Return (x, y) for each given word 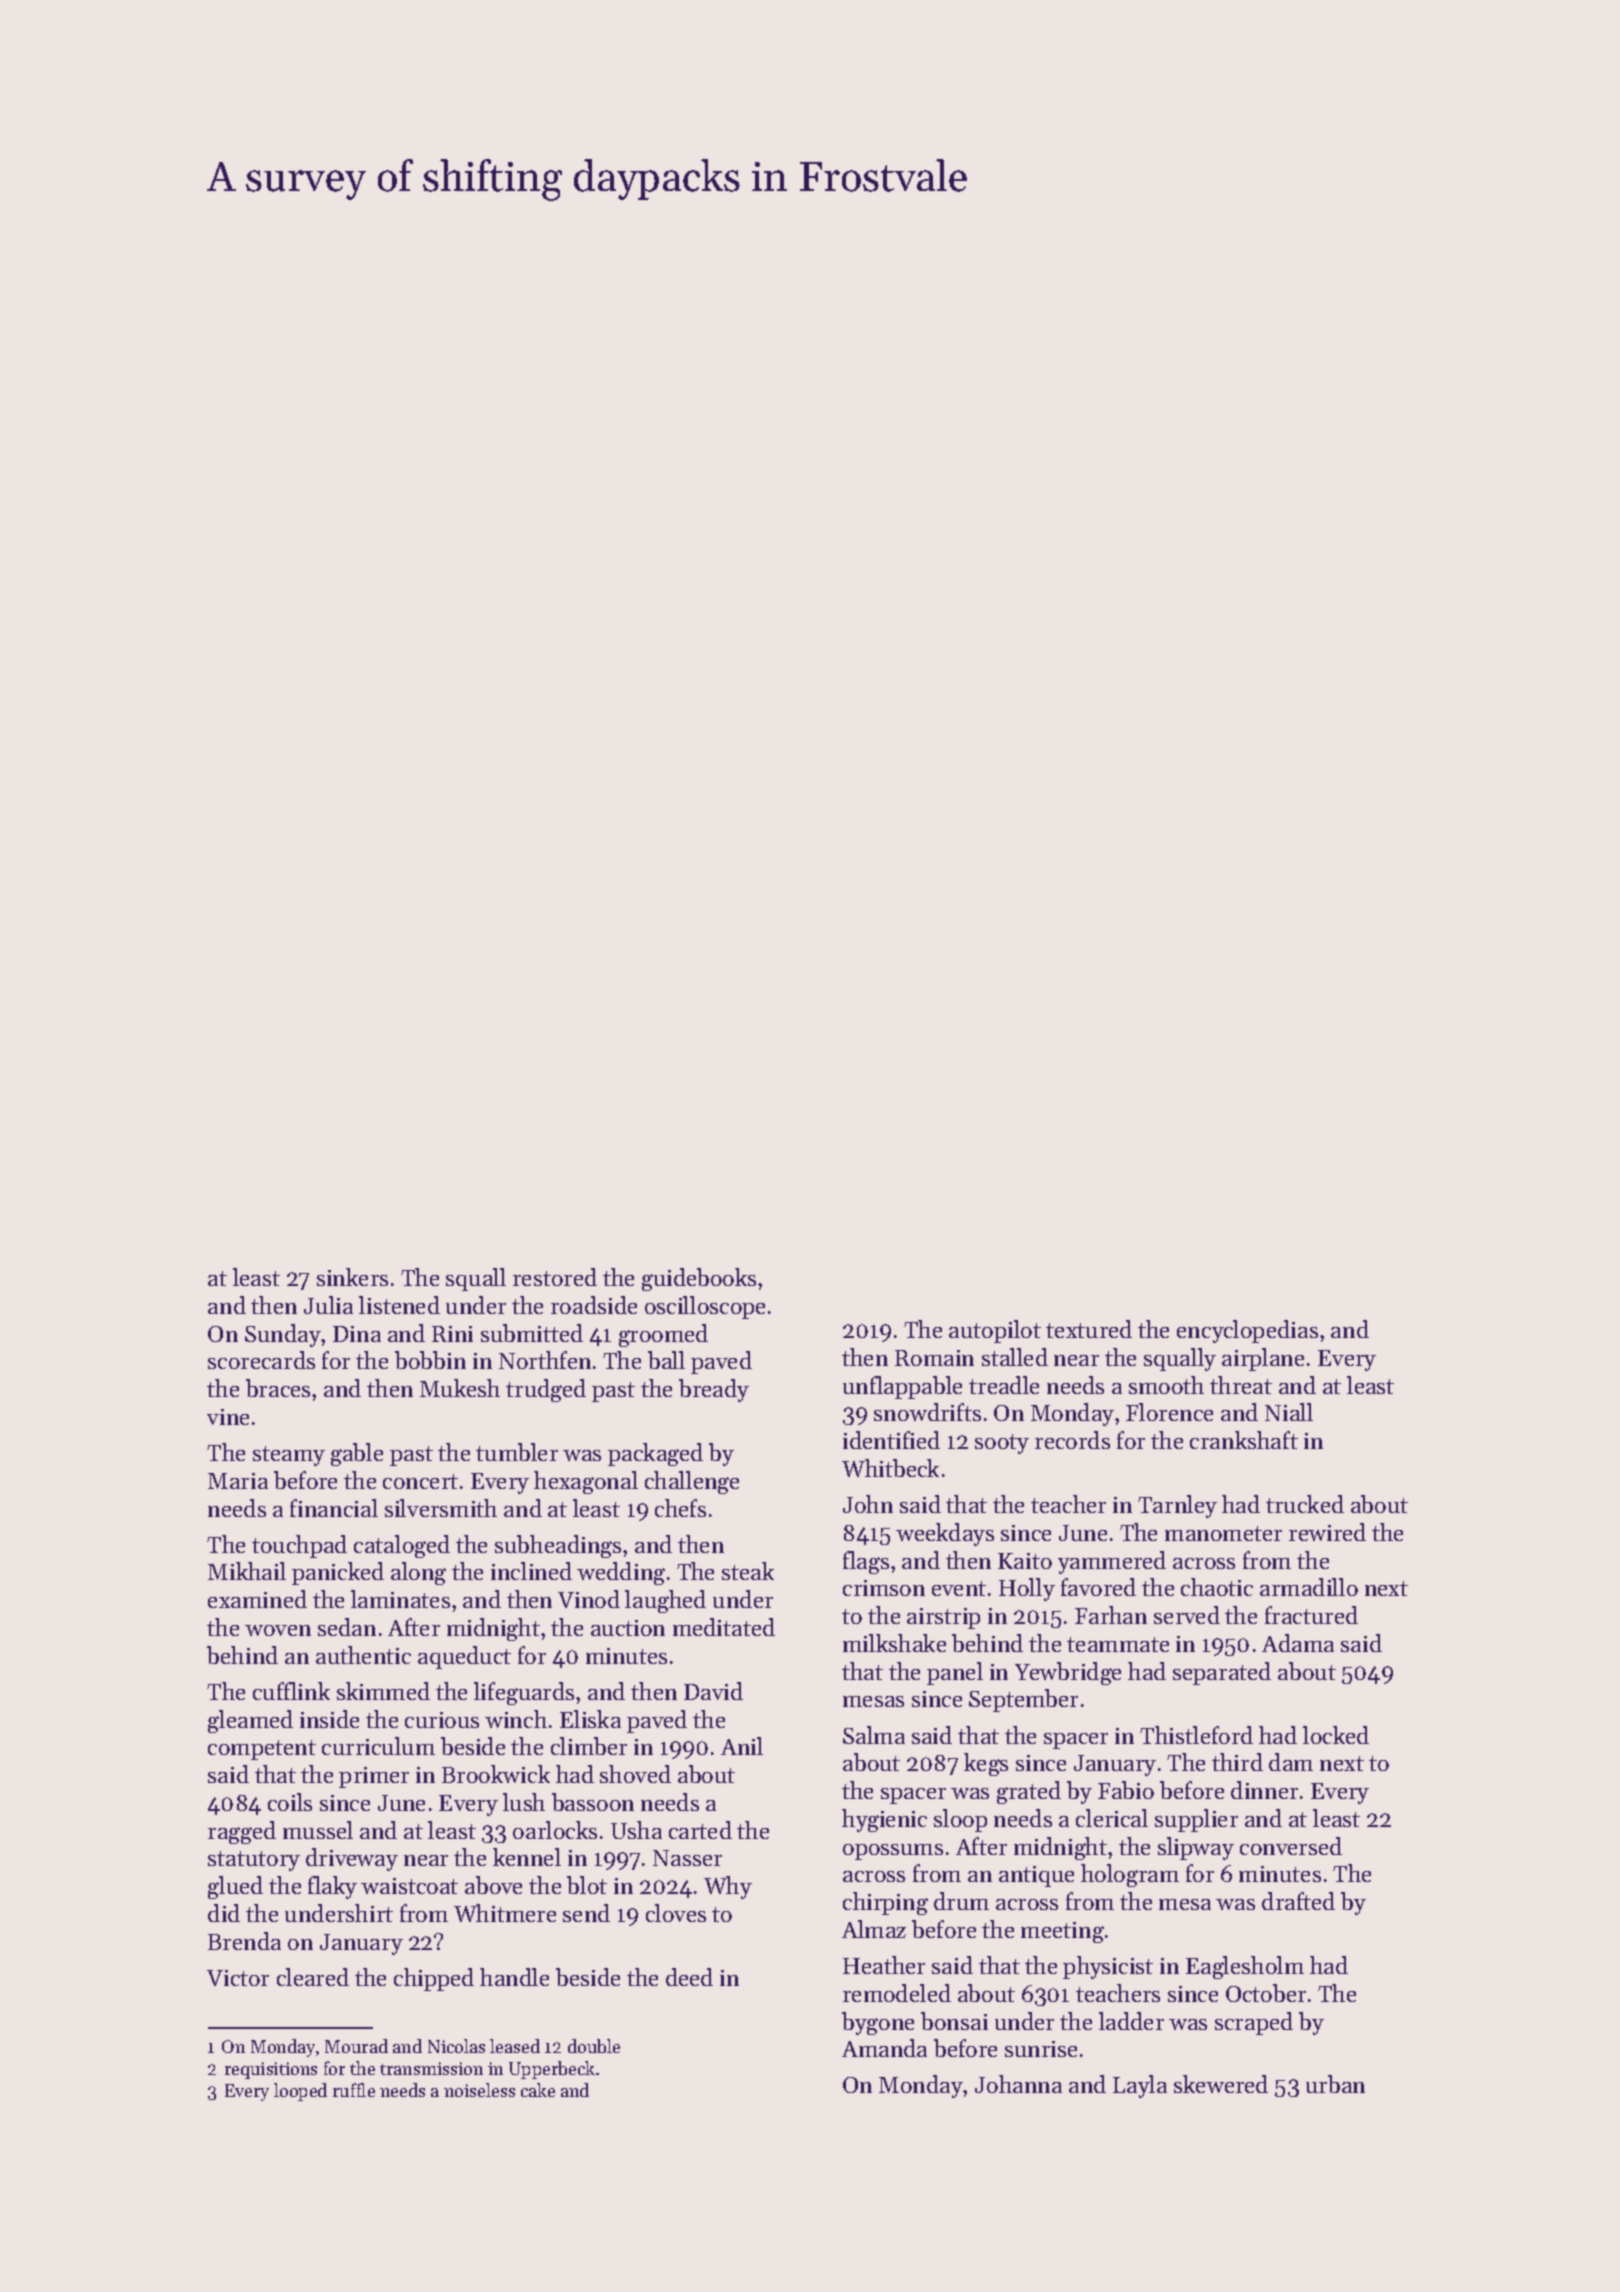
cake (538, 2090)
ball (666, 1360)
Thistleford (1196, 1735)
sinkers (352, 1277)
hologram (1130, 1875)
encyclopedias (1247, 1331)
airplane (1263, 1359)
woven (278, 1630)
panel (955, 1673)
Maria (238, 1481)
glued (235, 1887)
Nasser (687, 1858)
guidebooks (699, 1279)
